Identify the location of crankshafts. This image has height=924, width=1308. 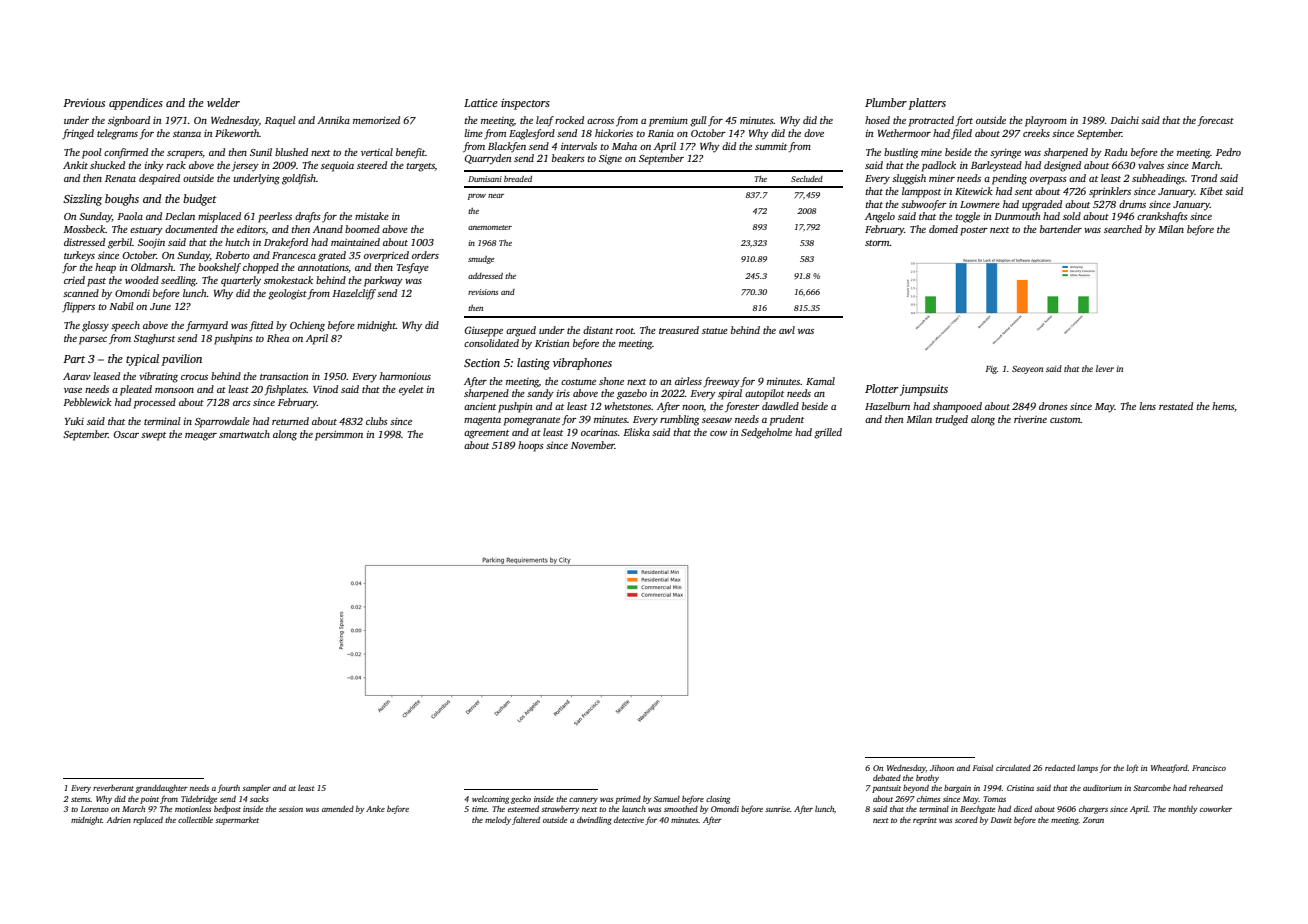
(1162, 217).
